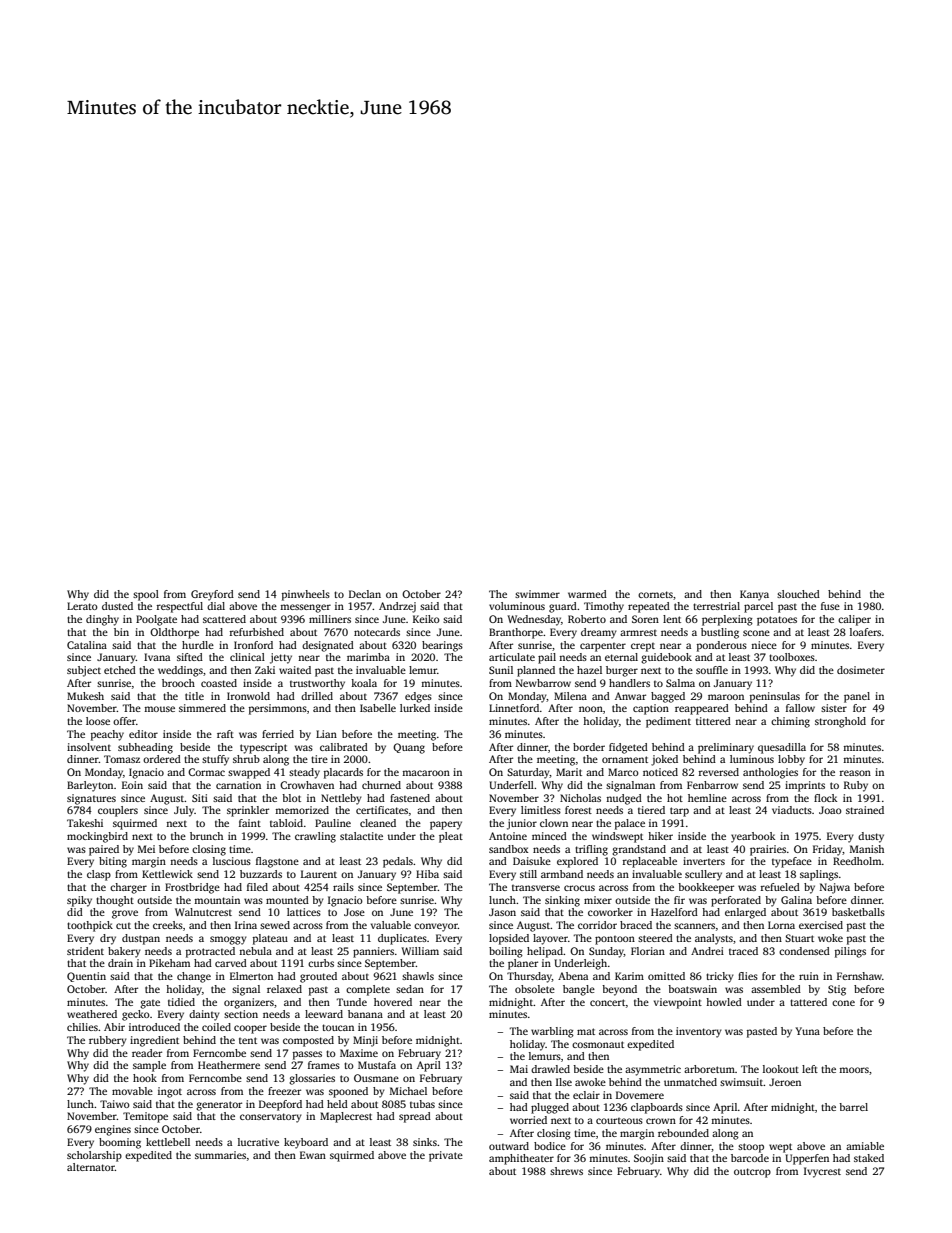 Image resolution: width=952 pixels, height=1233 pixels. Describe the element at coordinates (514, 708) in the document. I see `Linnetford` at that location.
